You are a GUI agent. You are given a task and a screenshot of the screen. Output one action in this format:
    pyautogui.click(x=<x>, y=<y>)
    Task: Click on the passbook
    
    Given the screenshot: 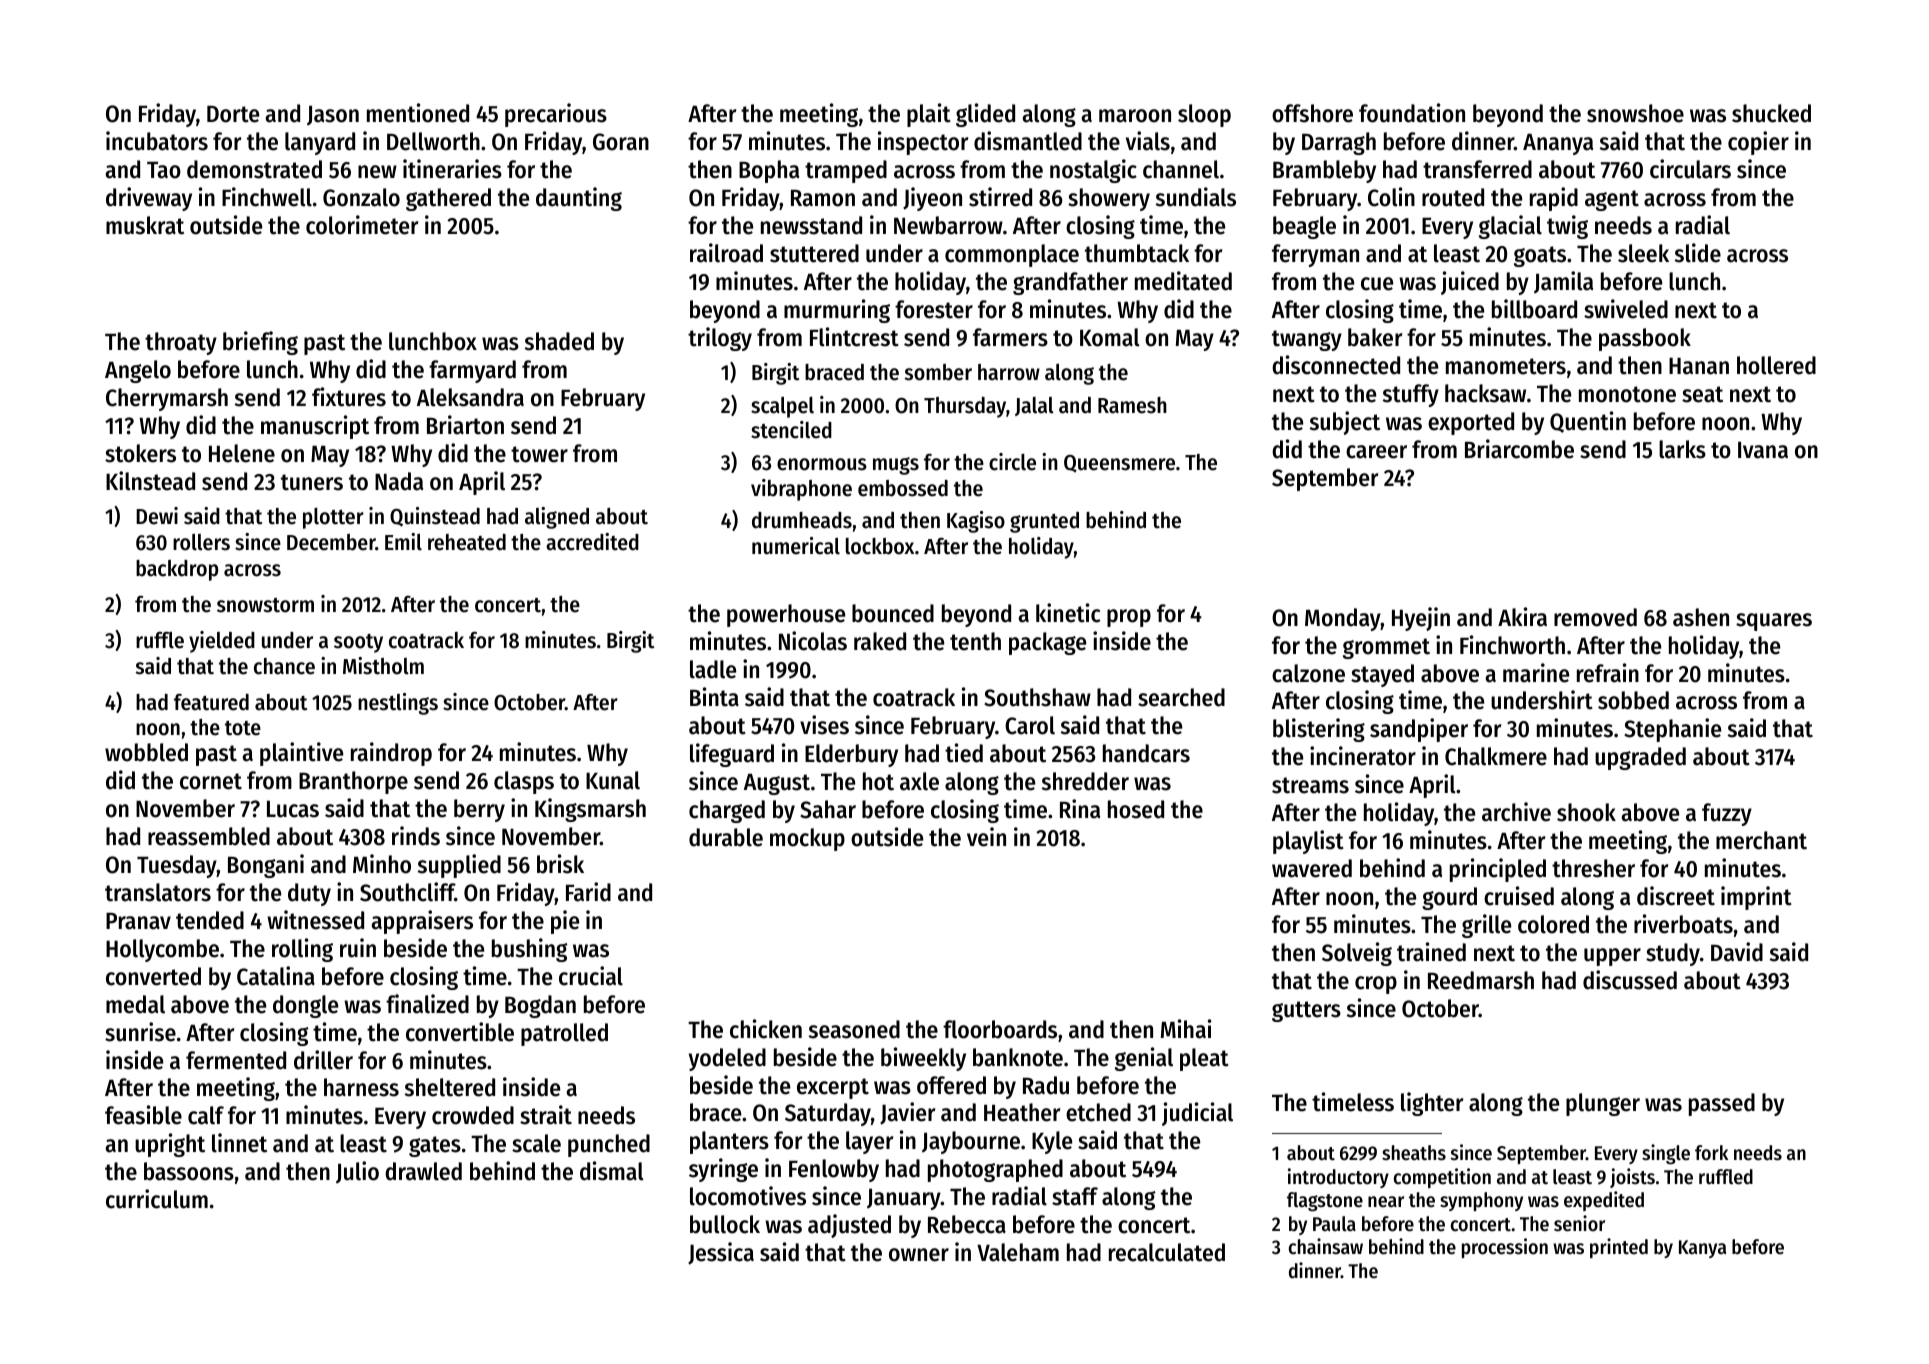 What is the action you would take?
    pyautogui.click(x=1645, y=339)
